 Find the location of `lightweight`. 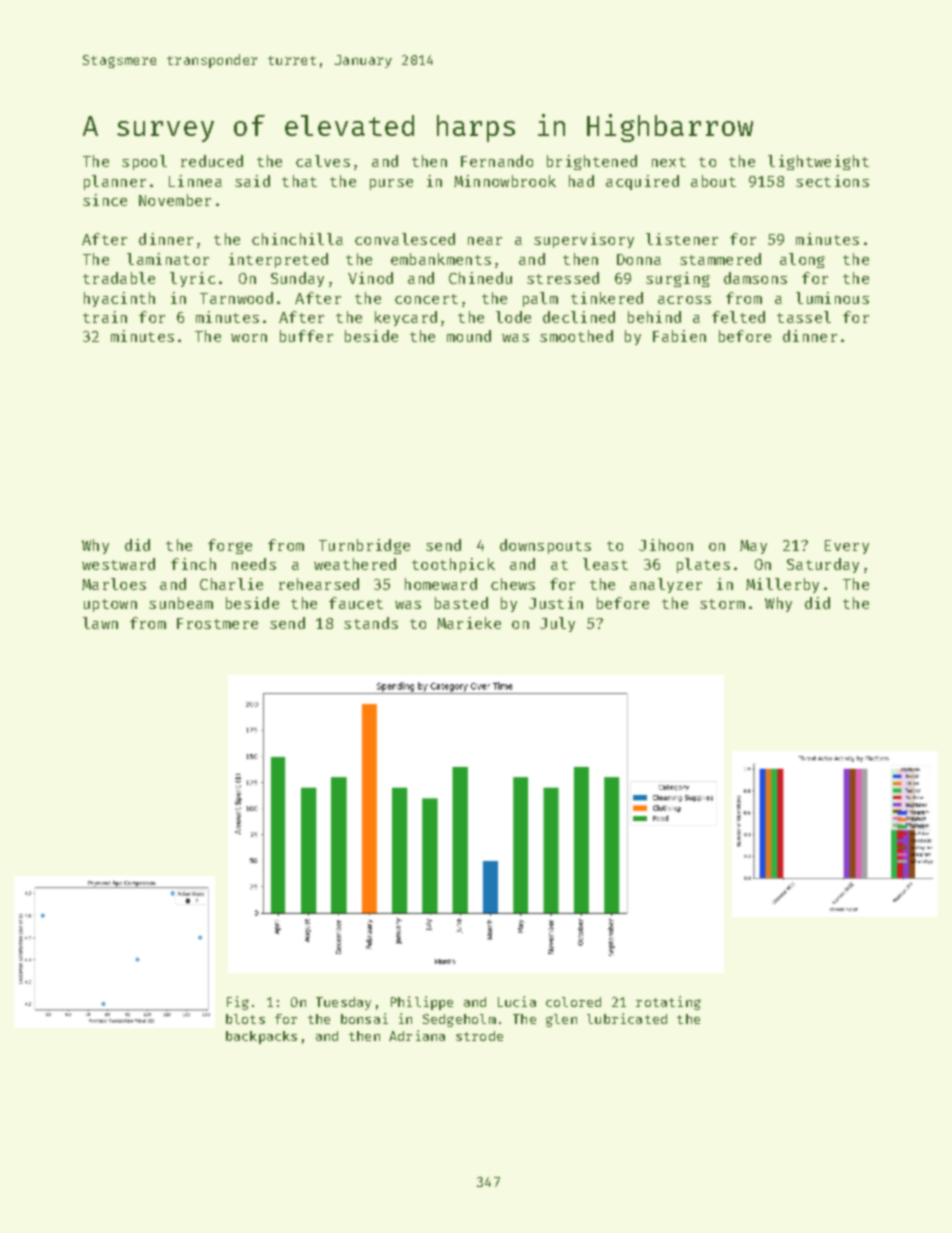

lightweight is located at coordinates (818, 162).
